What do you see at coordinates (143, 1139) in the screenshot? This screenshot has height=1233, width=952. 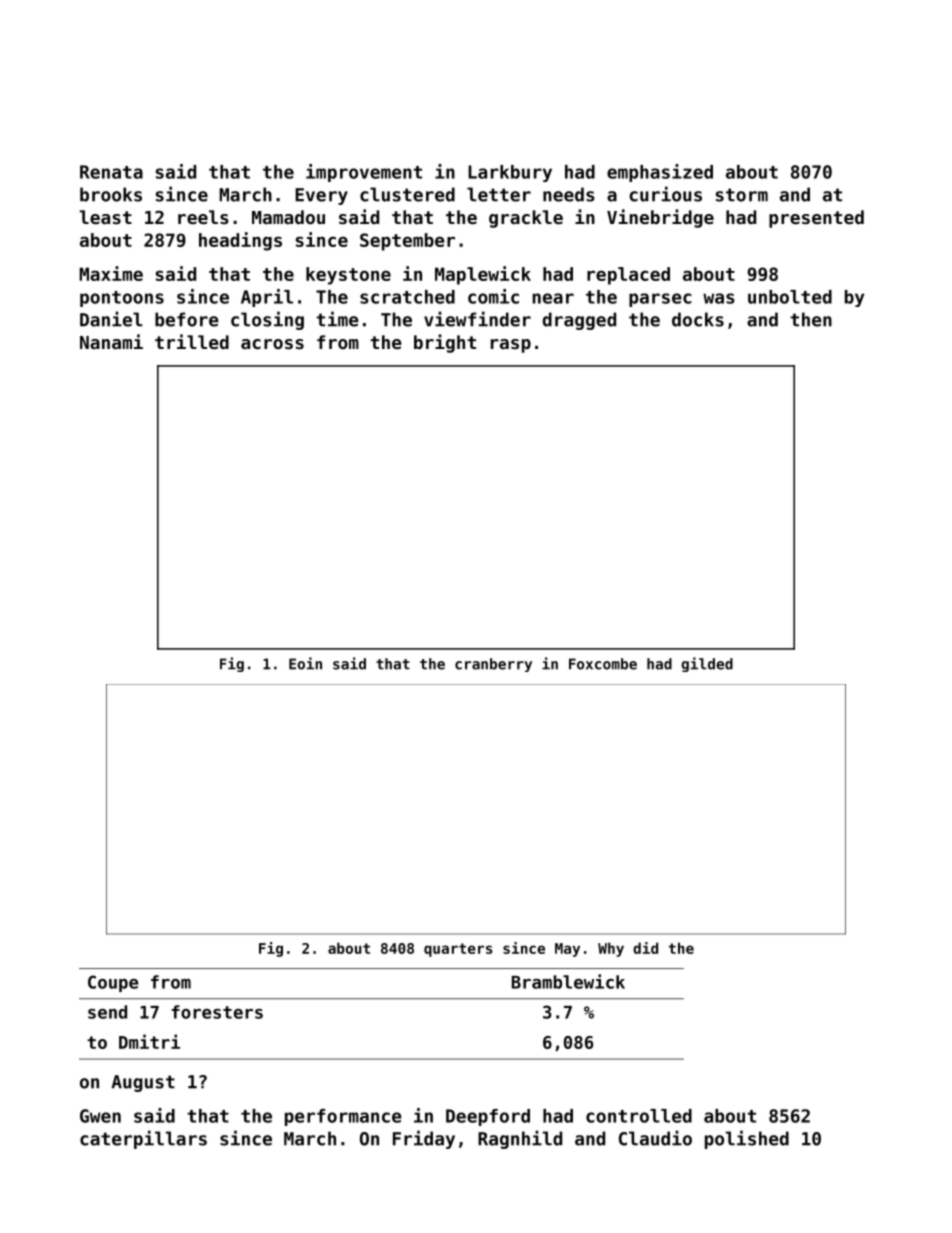 I see `caterpillars` at bounding box center [143, 1139].
